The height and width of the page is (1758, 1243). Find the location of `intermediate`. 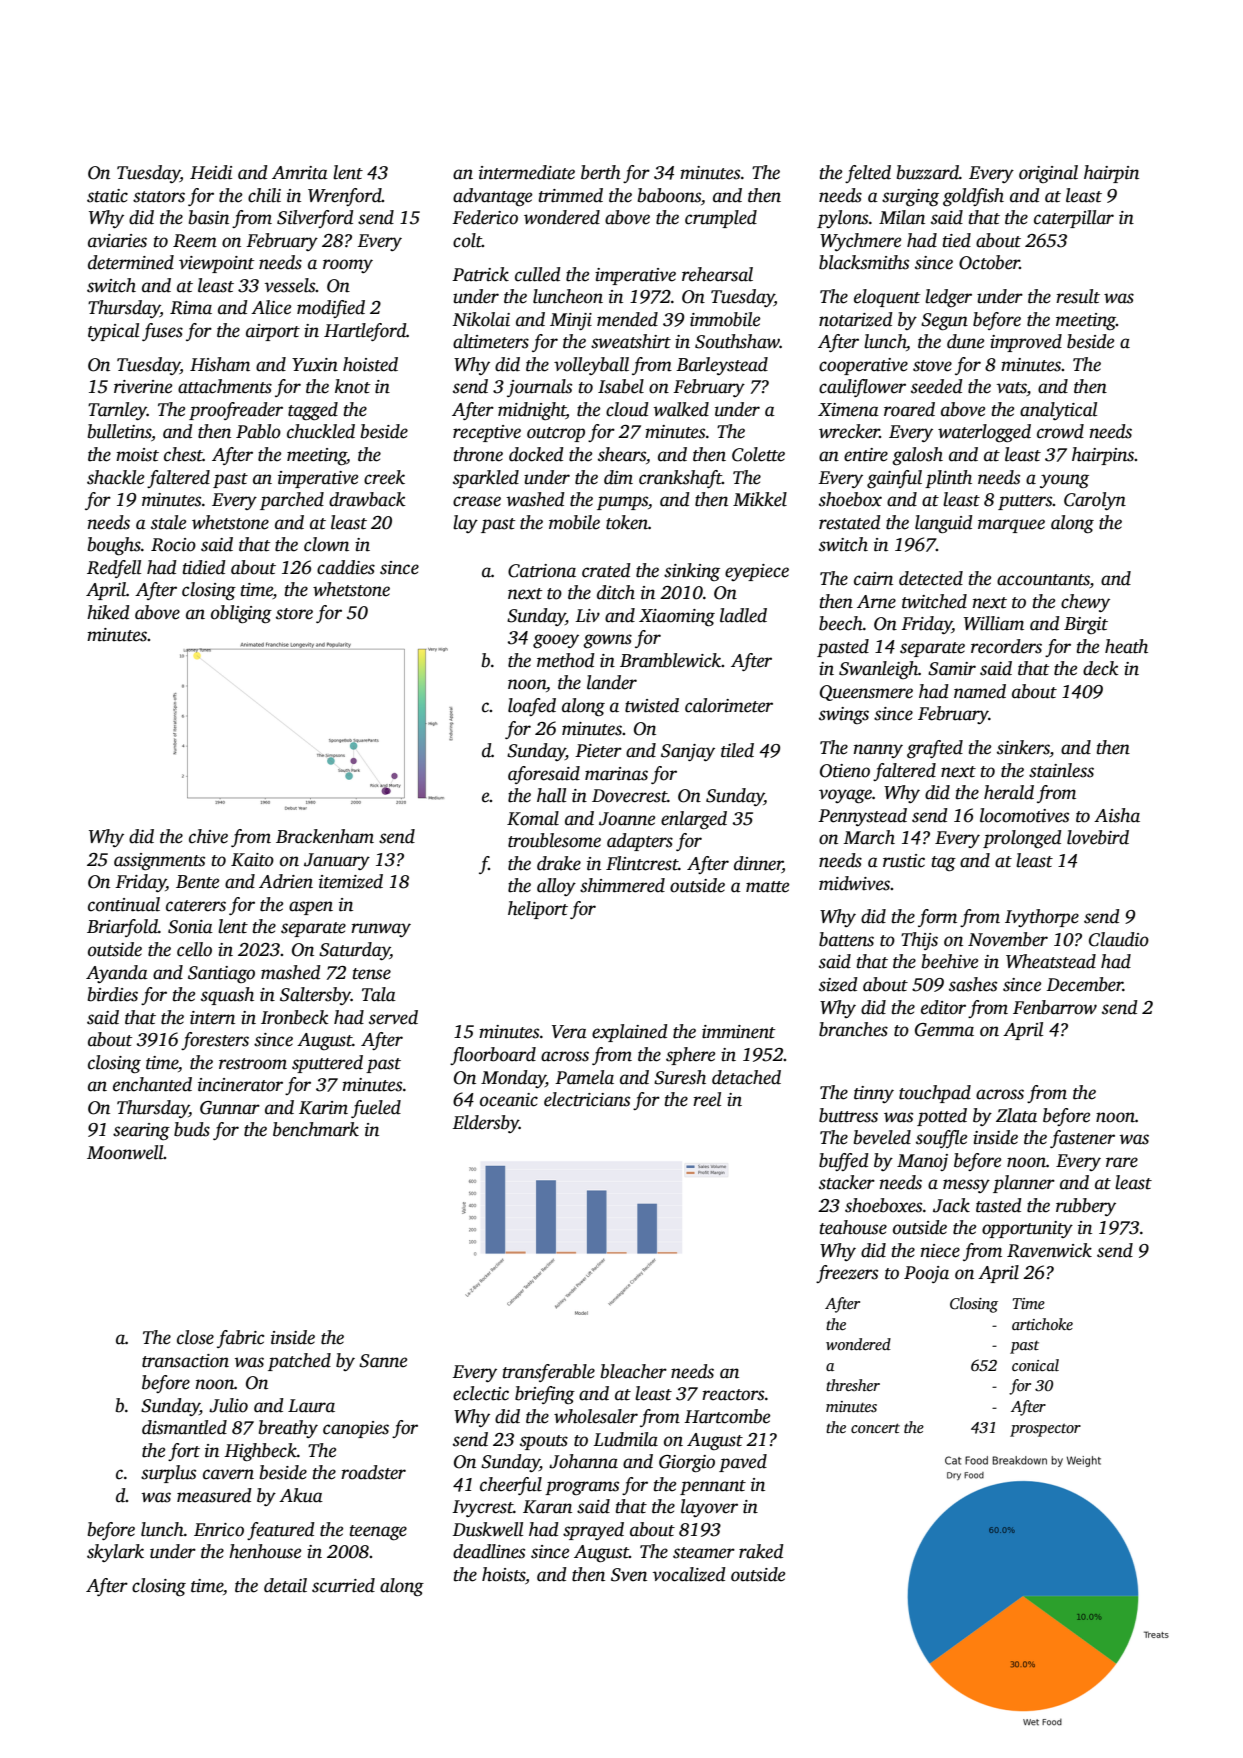

intermediate is located at coordinates (527, 172).
